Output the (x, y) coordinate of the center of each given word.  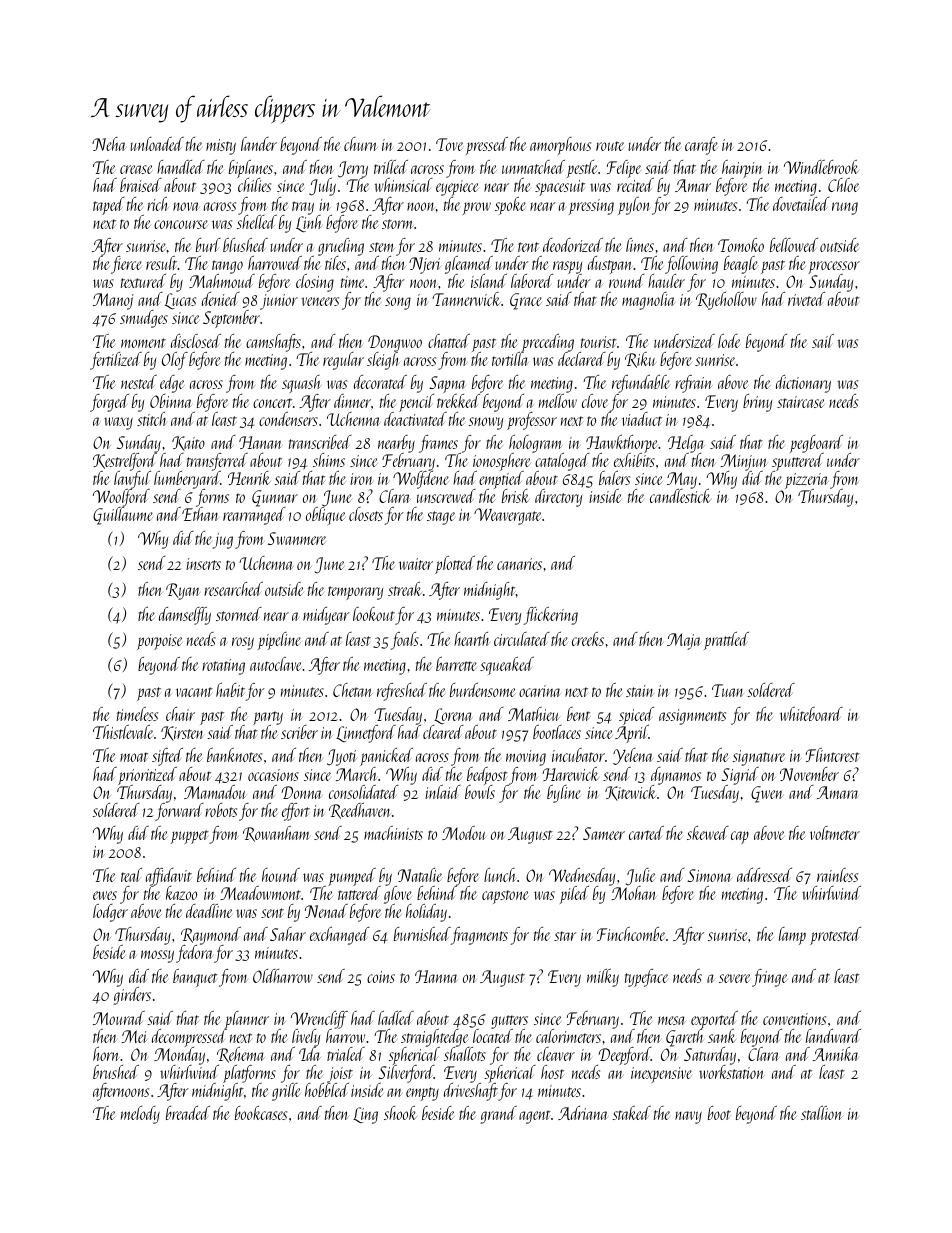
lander (259, 144)
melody (140, 1115)
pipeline (279, 641)
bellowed (794, 245)
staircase (801, 402)
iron (361, 479)
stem (382, 247)
